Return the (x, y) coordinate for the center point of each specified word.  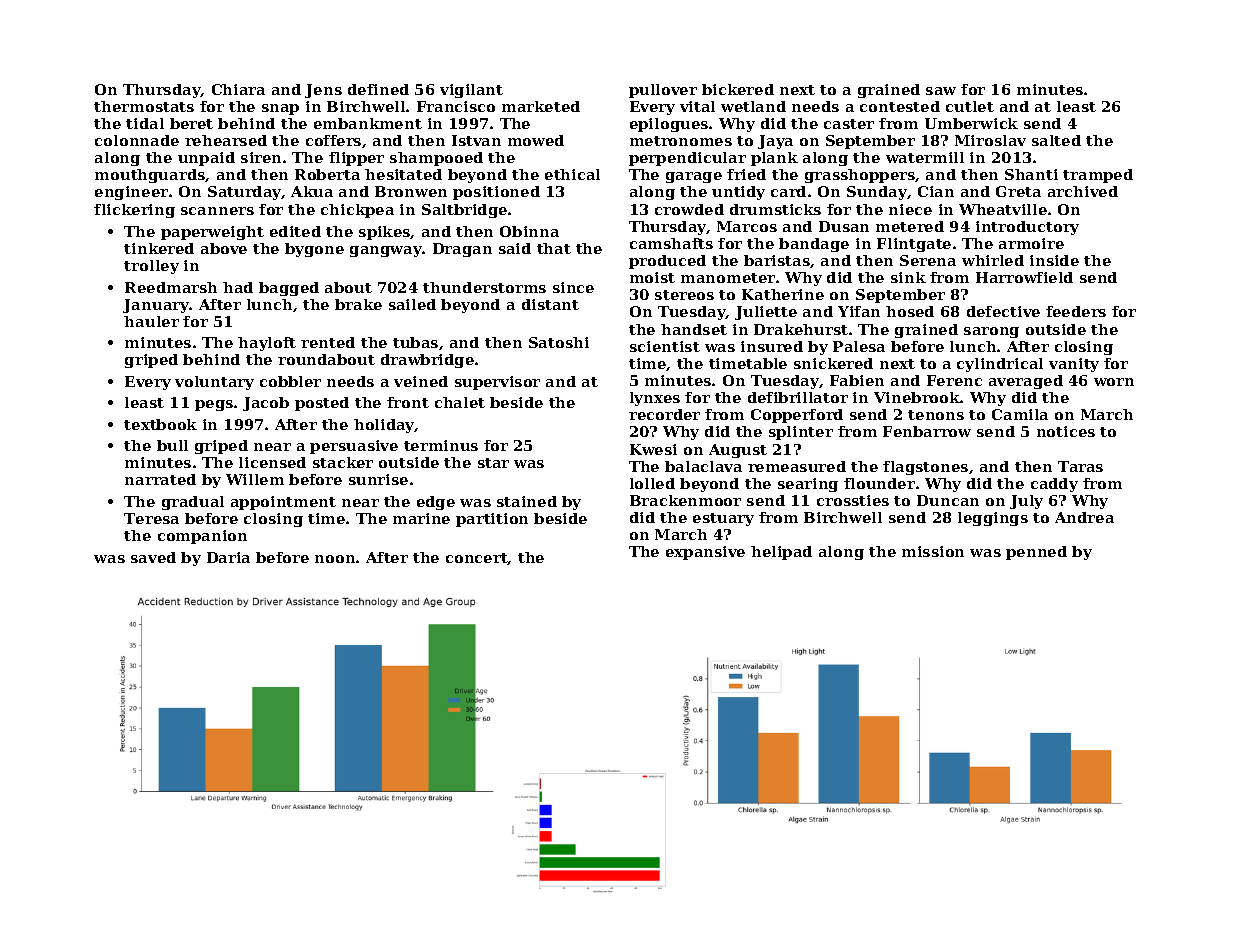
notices (1066, 431)
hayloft (267, 344)
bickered (738, 89)
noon (335, 559)
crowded (689, 209)
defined (378, 89)
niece (910, 209)
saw (941, 91)
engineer (131, 193)
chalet (460, 402)
